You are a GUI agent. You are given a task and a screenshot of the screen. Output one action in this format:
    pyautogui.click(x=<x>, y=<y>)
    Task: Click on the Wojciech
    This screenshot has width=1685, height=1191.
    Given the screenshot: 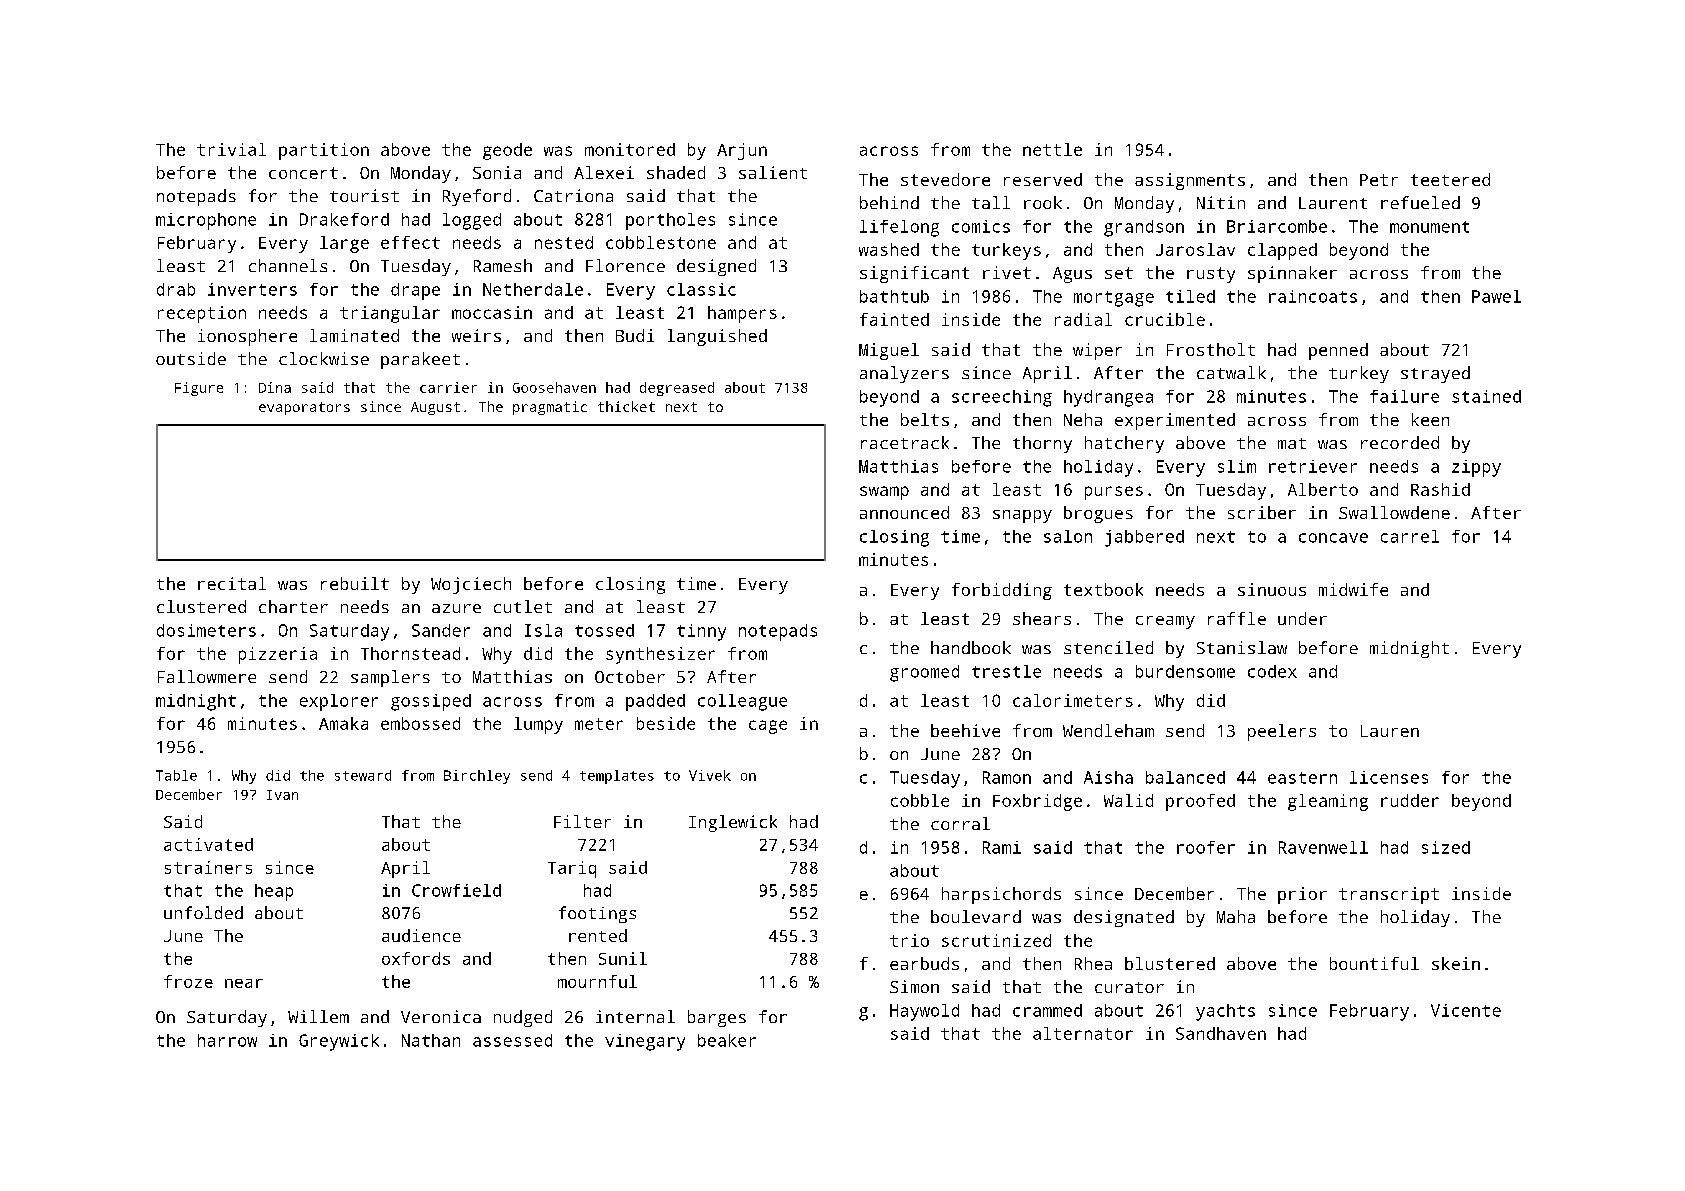 What is the action you would take?
    pyautogui.click(x=471, y=585)
